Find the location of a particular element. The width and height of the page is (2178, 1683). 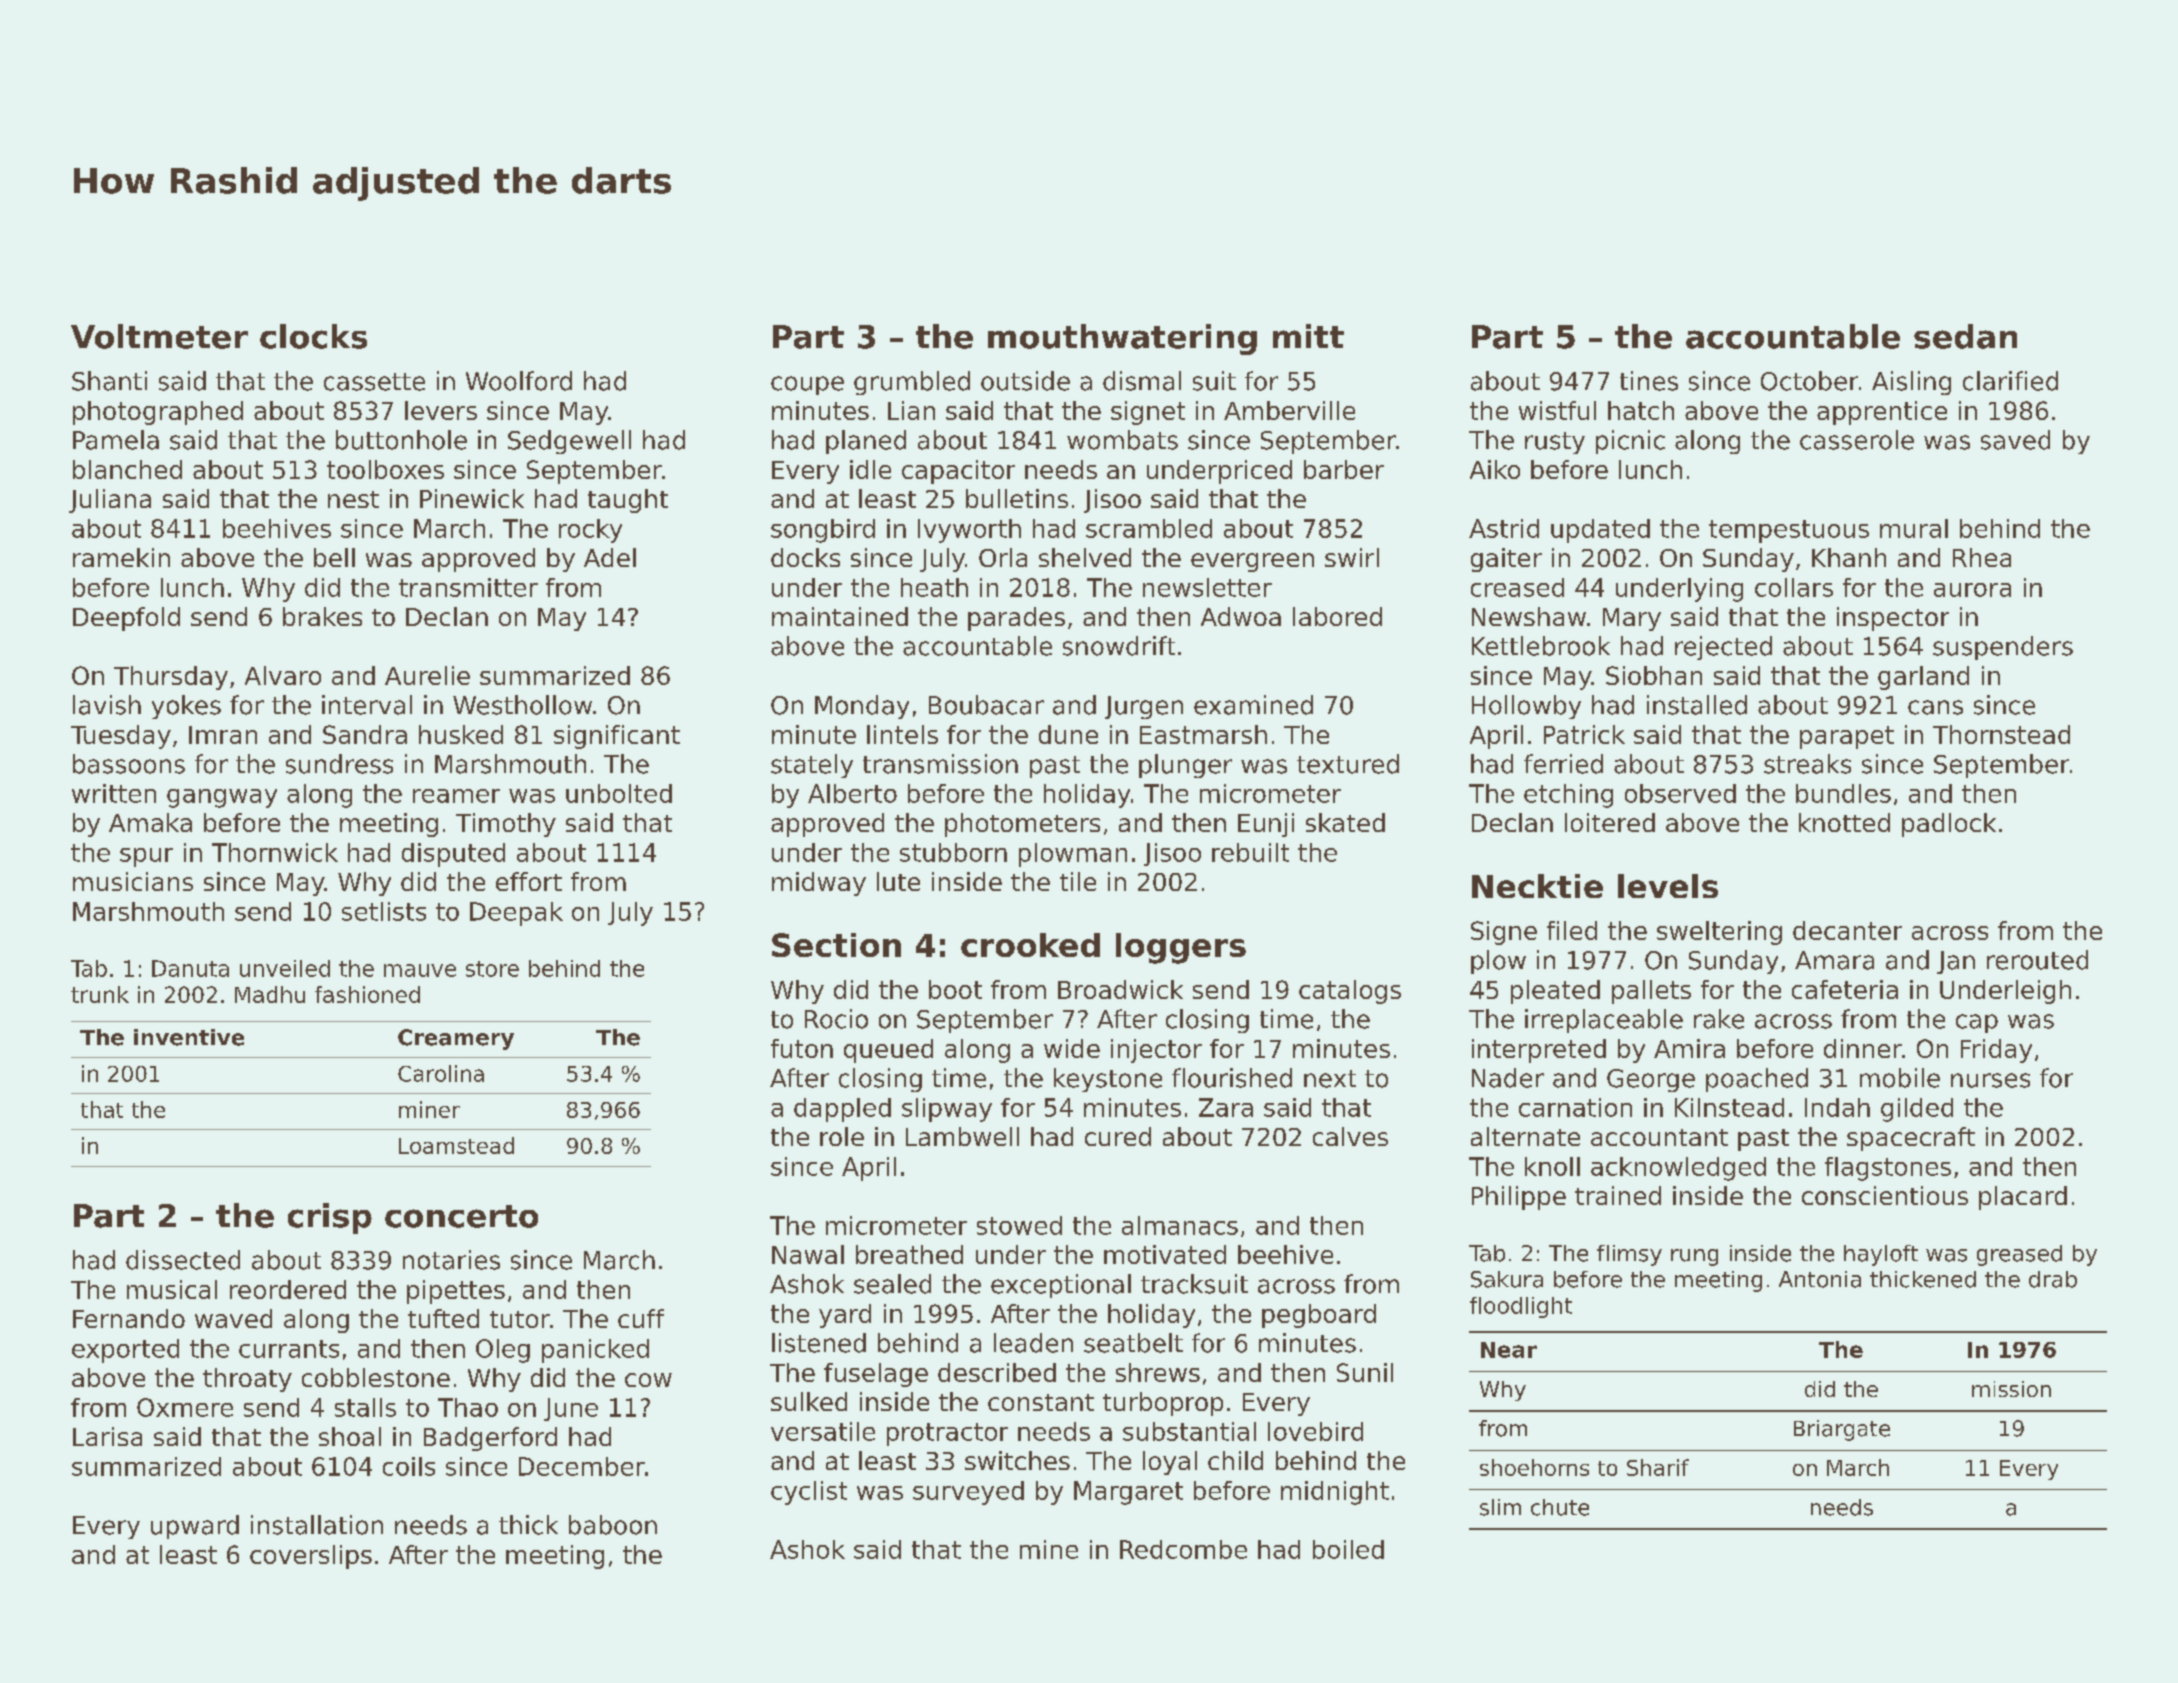

October is located at coordinates (1809, 381).
